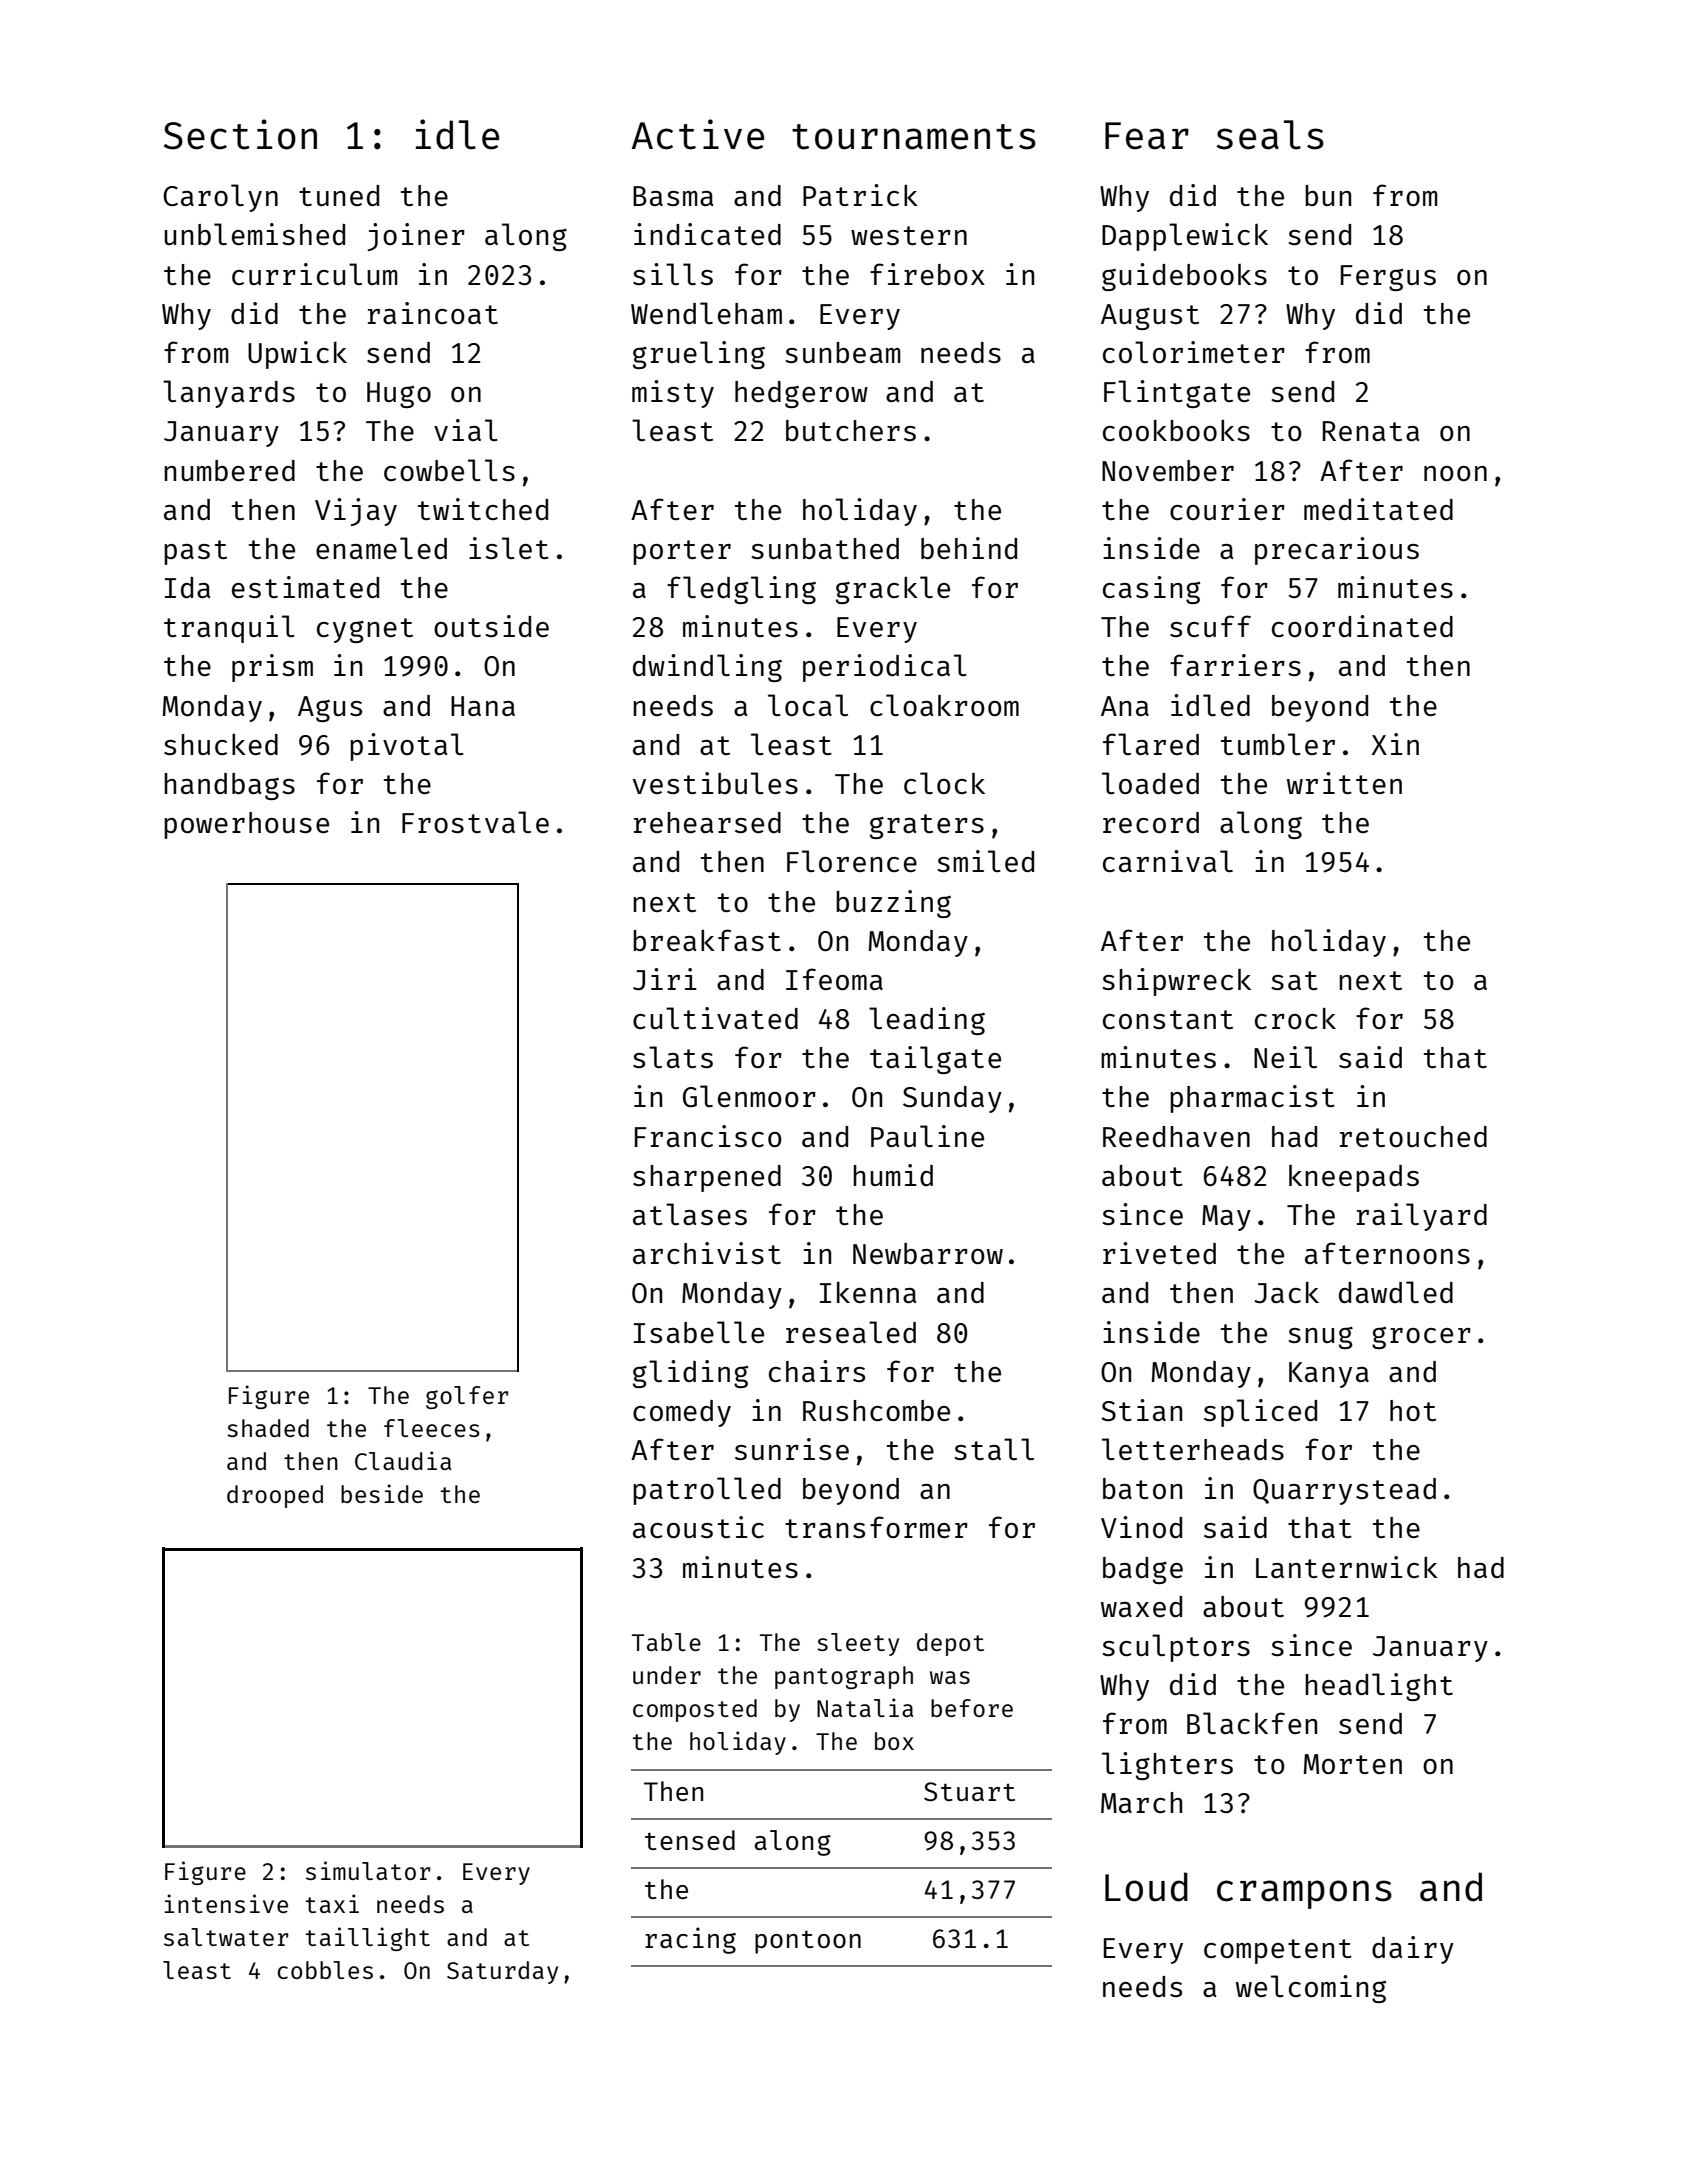  I want to click on behind, so click(969, 548).
